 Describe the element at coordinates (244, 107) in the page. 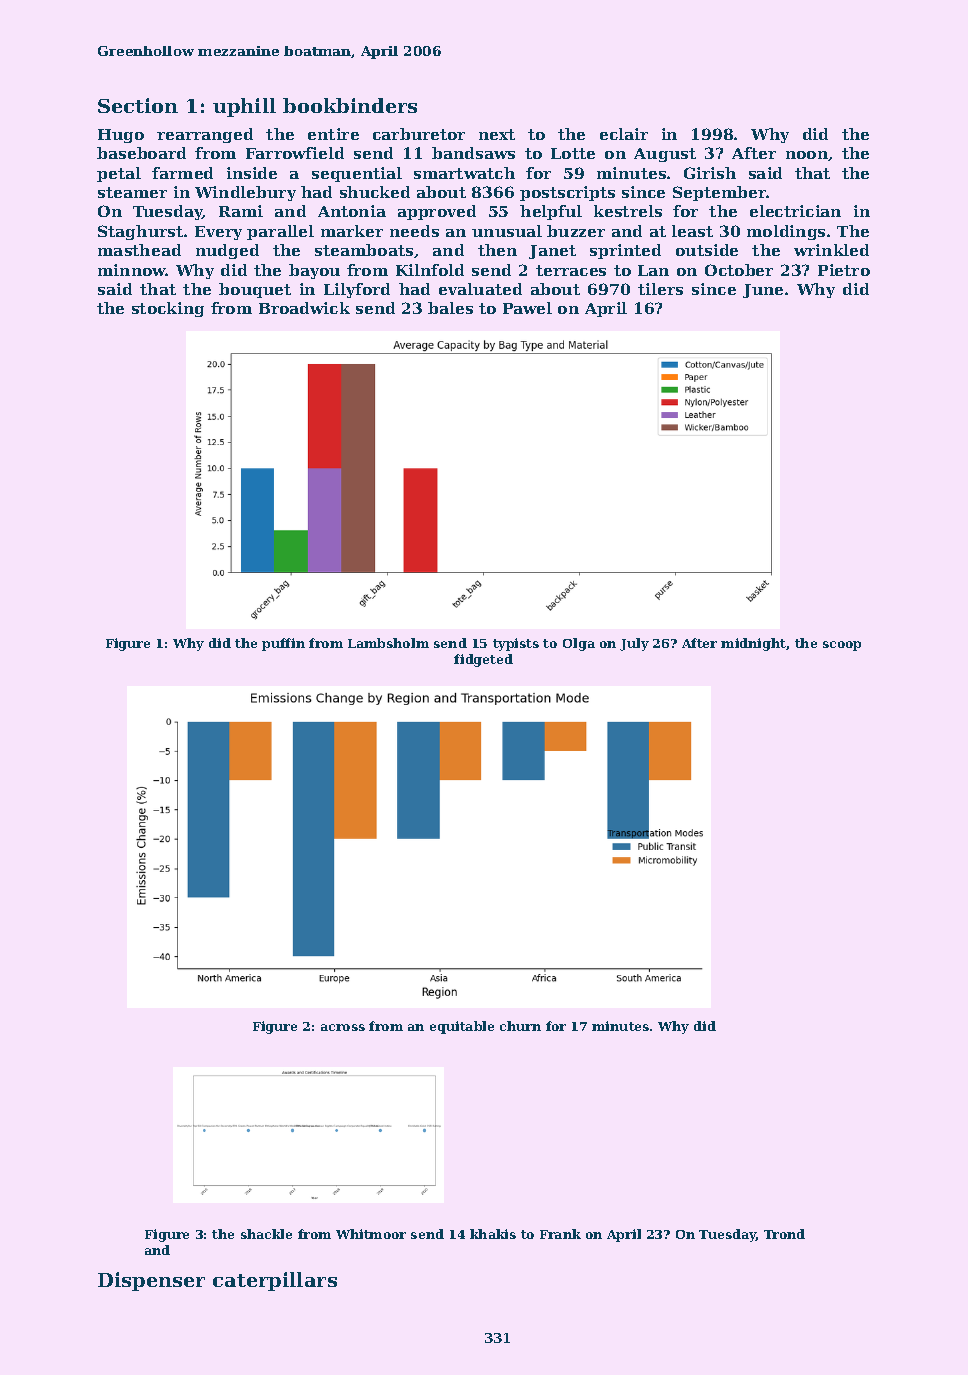

I see `uphill` at that location.
